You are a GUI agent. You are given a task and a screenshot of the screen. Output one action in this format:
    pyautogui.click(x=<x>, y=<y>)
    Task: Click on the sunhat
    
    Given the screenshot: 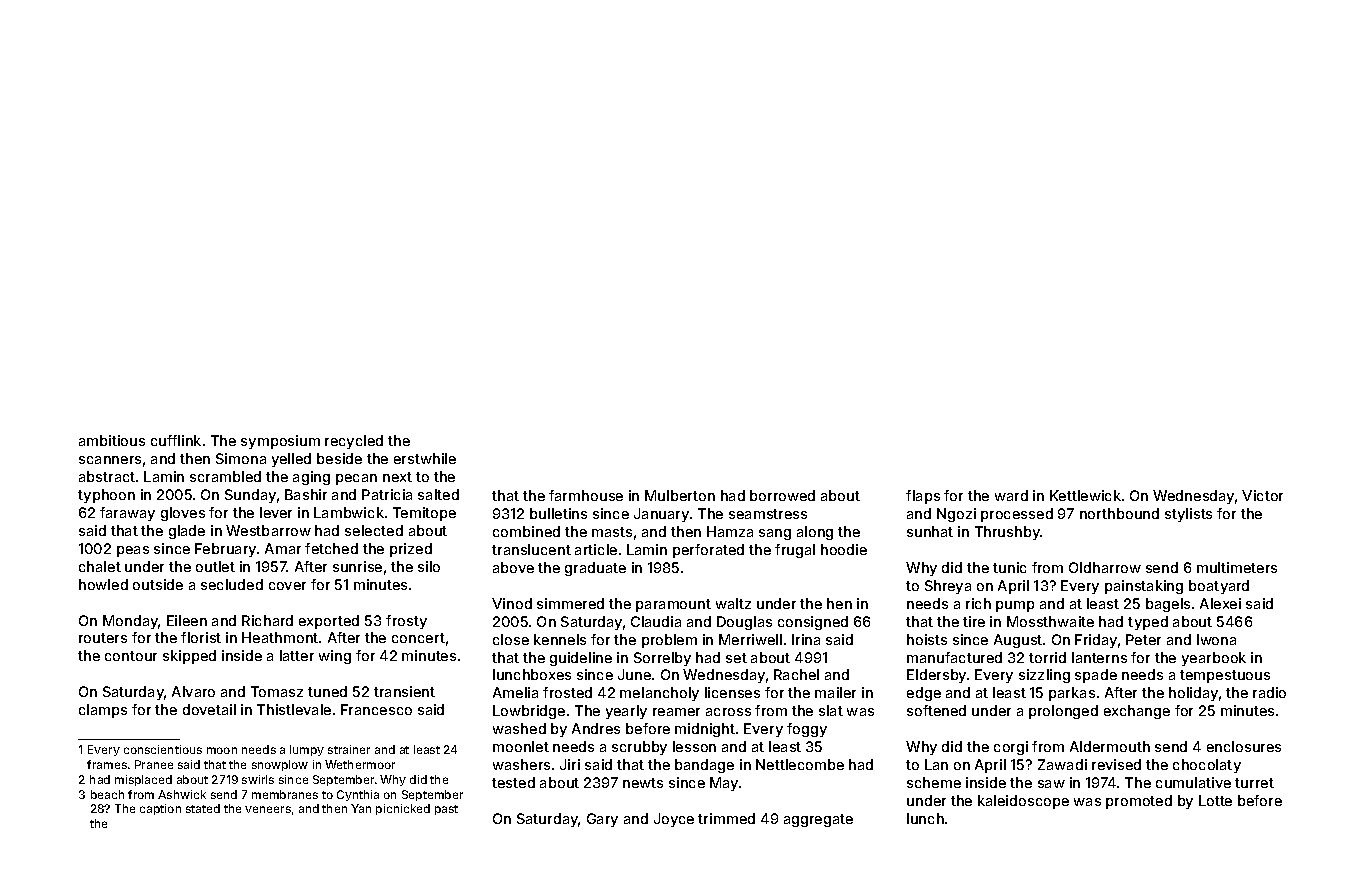 What is the action you would take?
    pyautogui.click(x=930, y=531)
